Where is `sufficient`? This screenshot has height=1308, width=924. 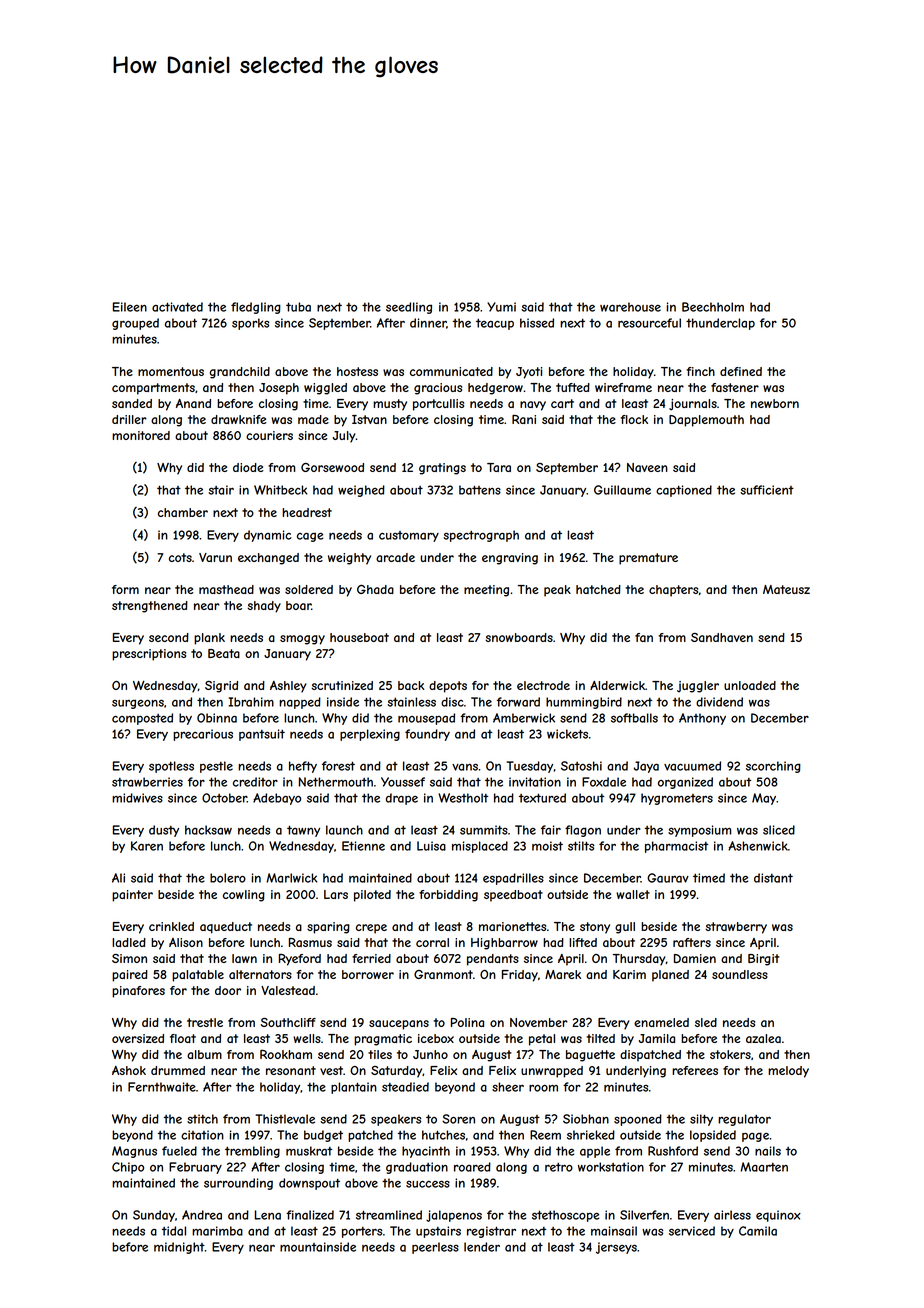 sufficient is located at coordinates (767, 490).
